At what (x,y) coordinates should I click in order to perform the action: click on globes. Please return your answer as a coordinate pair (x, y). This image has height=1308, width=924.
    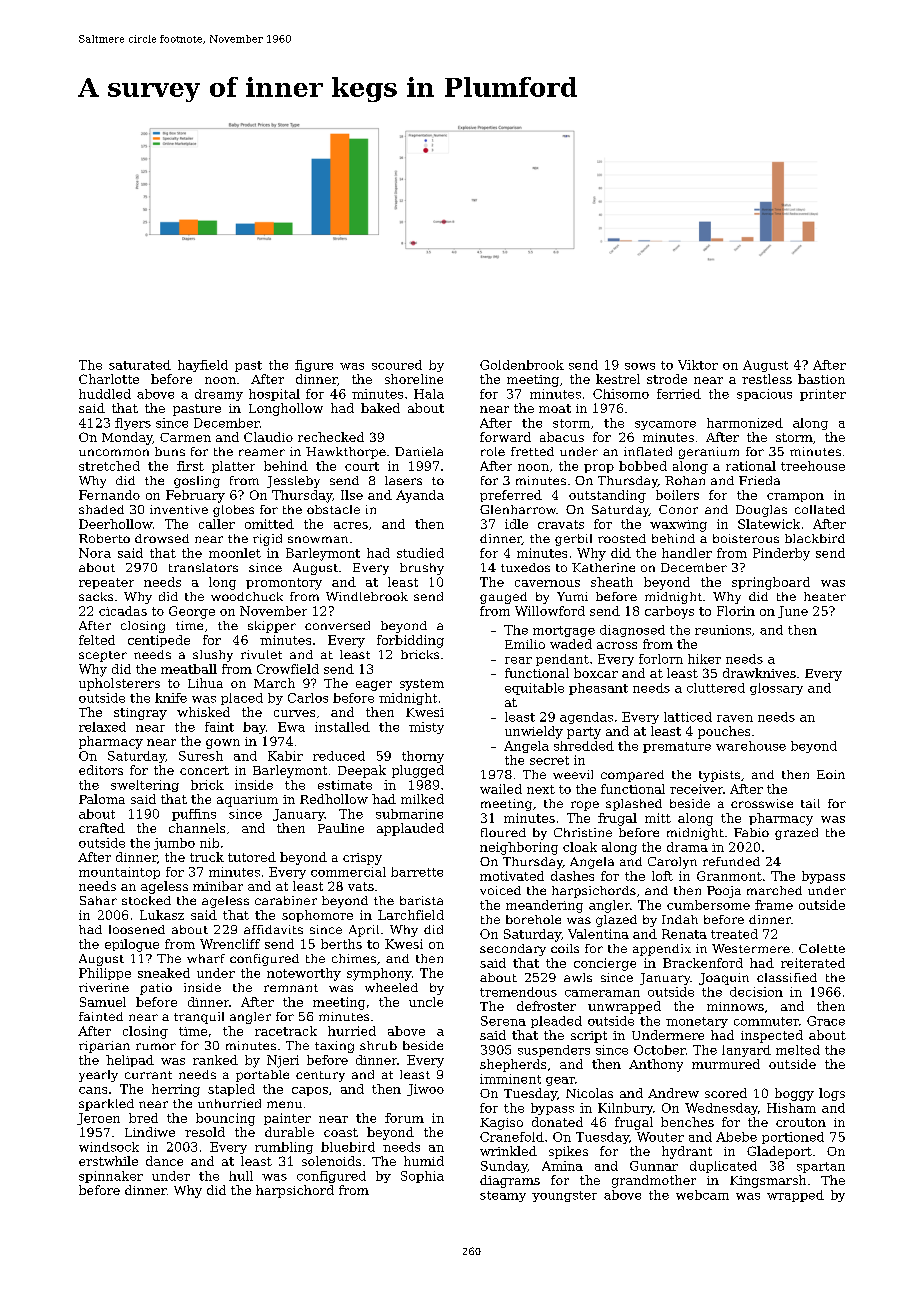
    Looking at the image, I should click on (233, 511).
